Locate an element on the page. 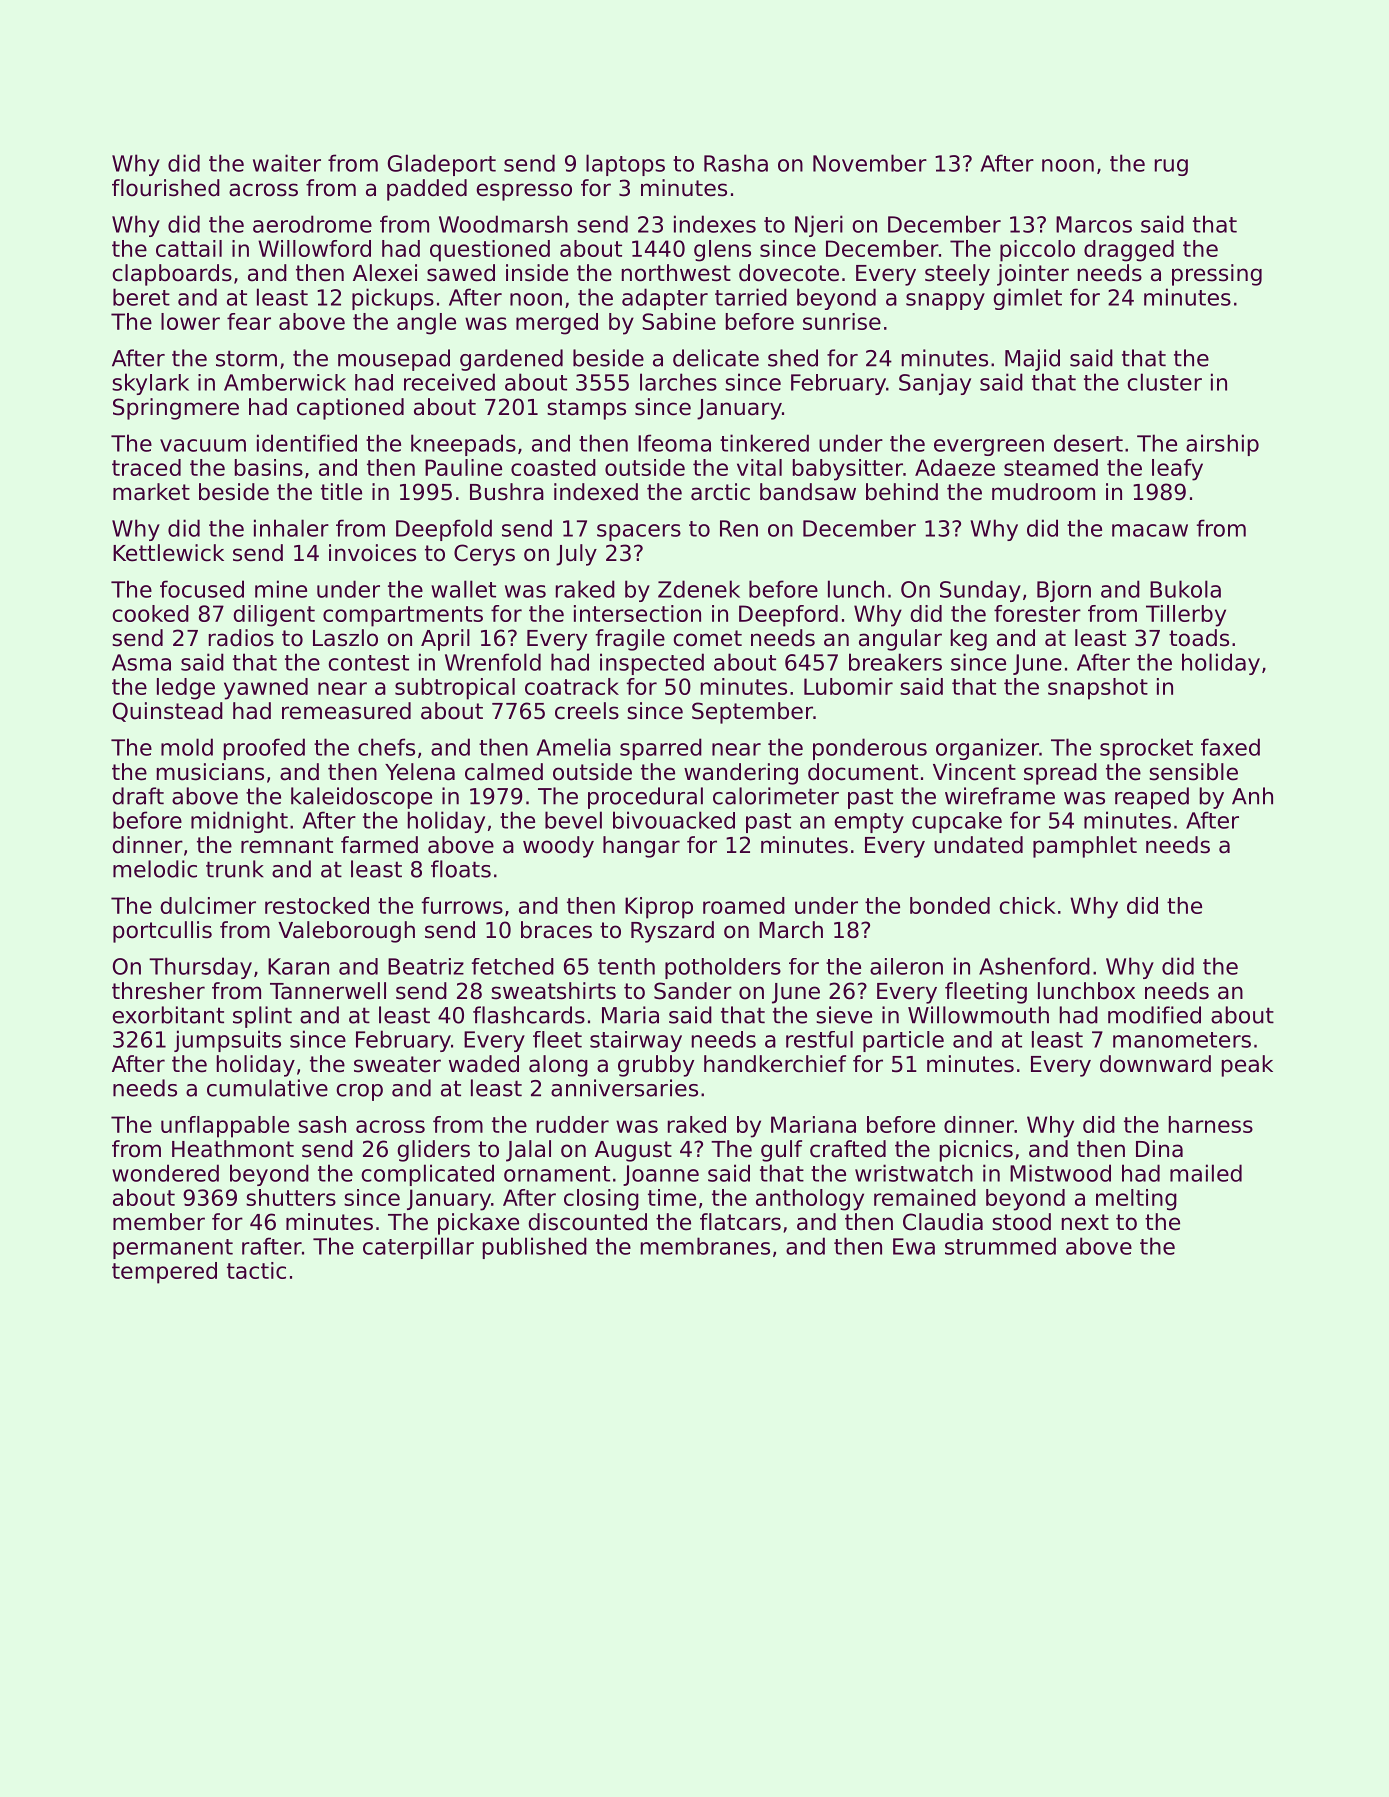 The image size is (1389, 1797). tarried is located at coordinates (751, 297).
